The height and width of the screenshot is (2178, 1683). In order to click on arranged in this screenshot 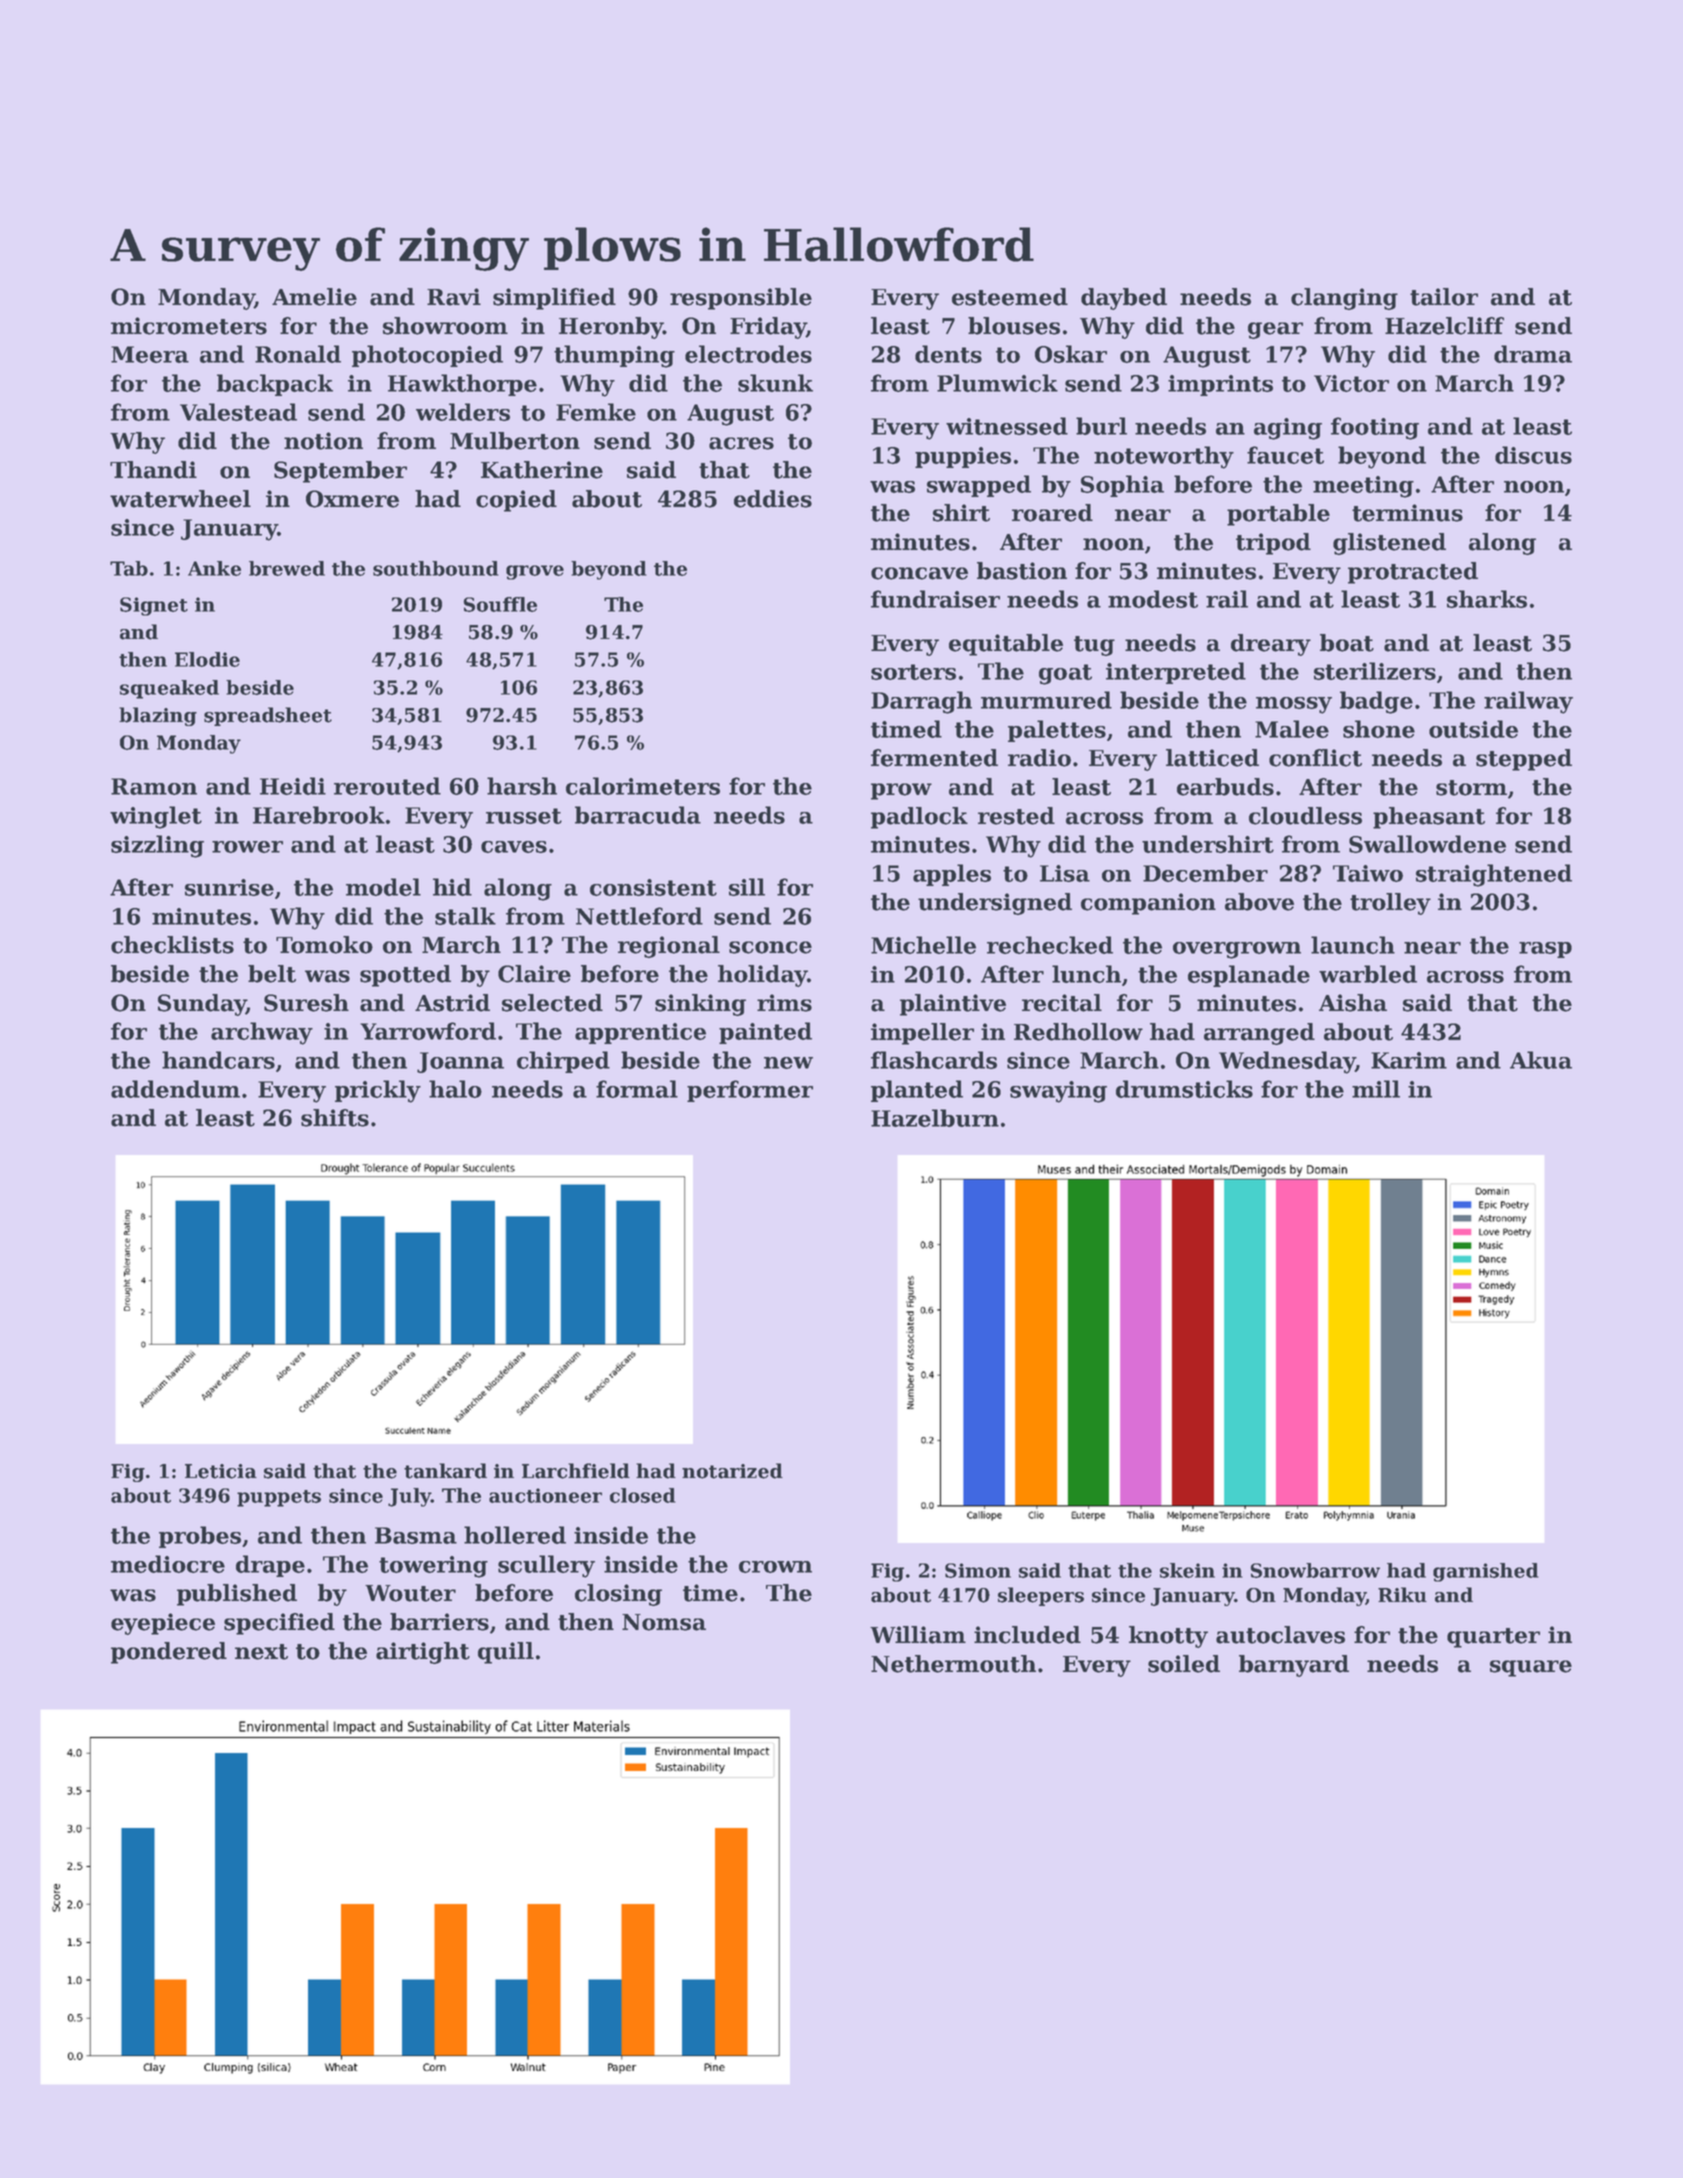, I will do `click(1259, 1034)`.
